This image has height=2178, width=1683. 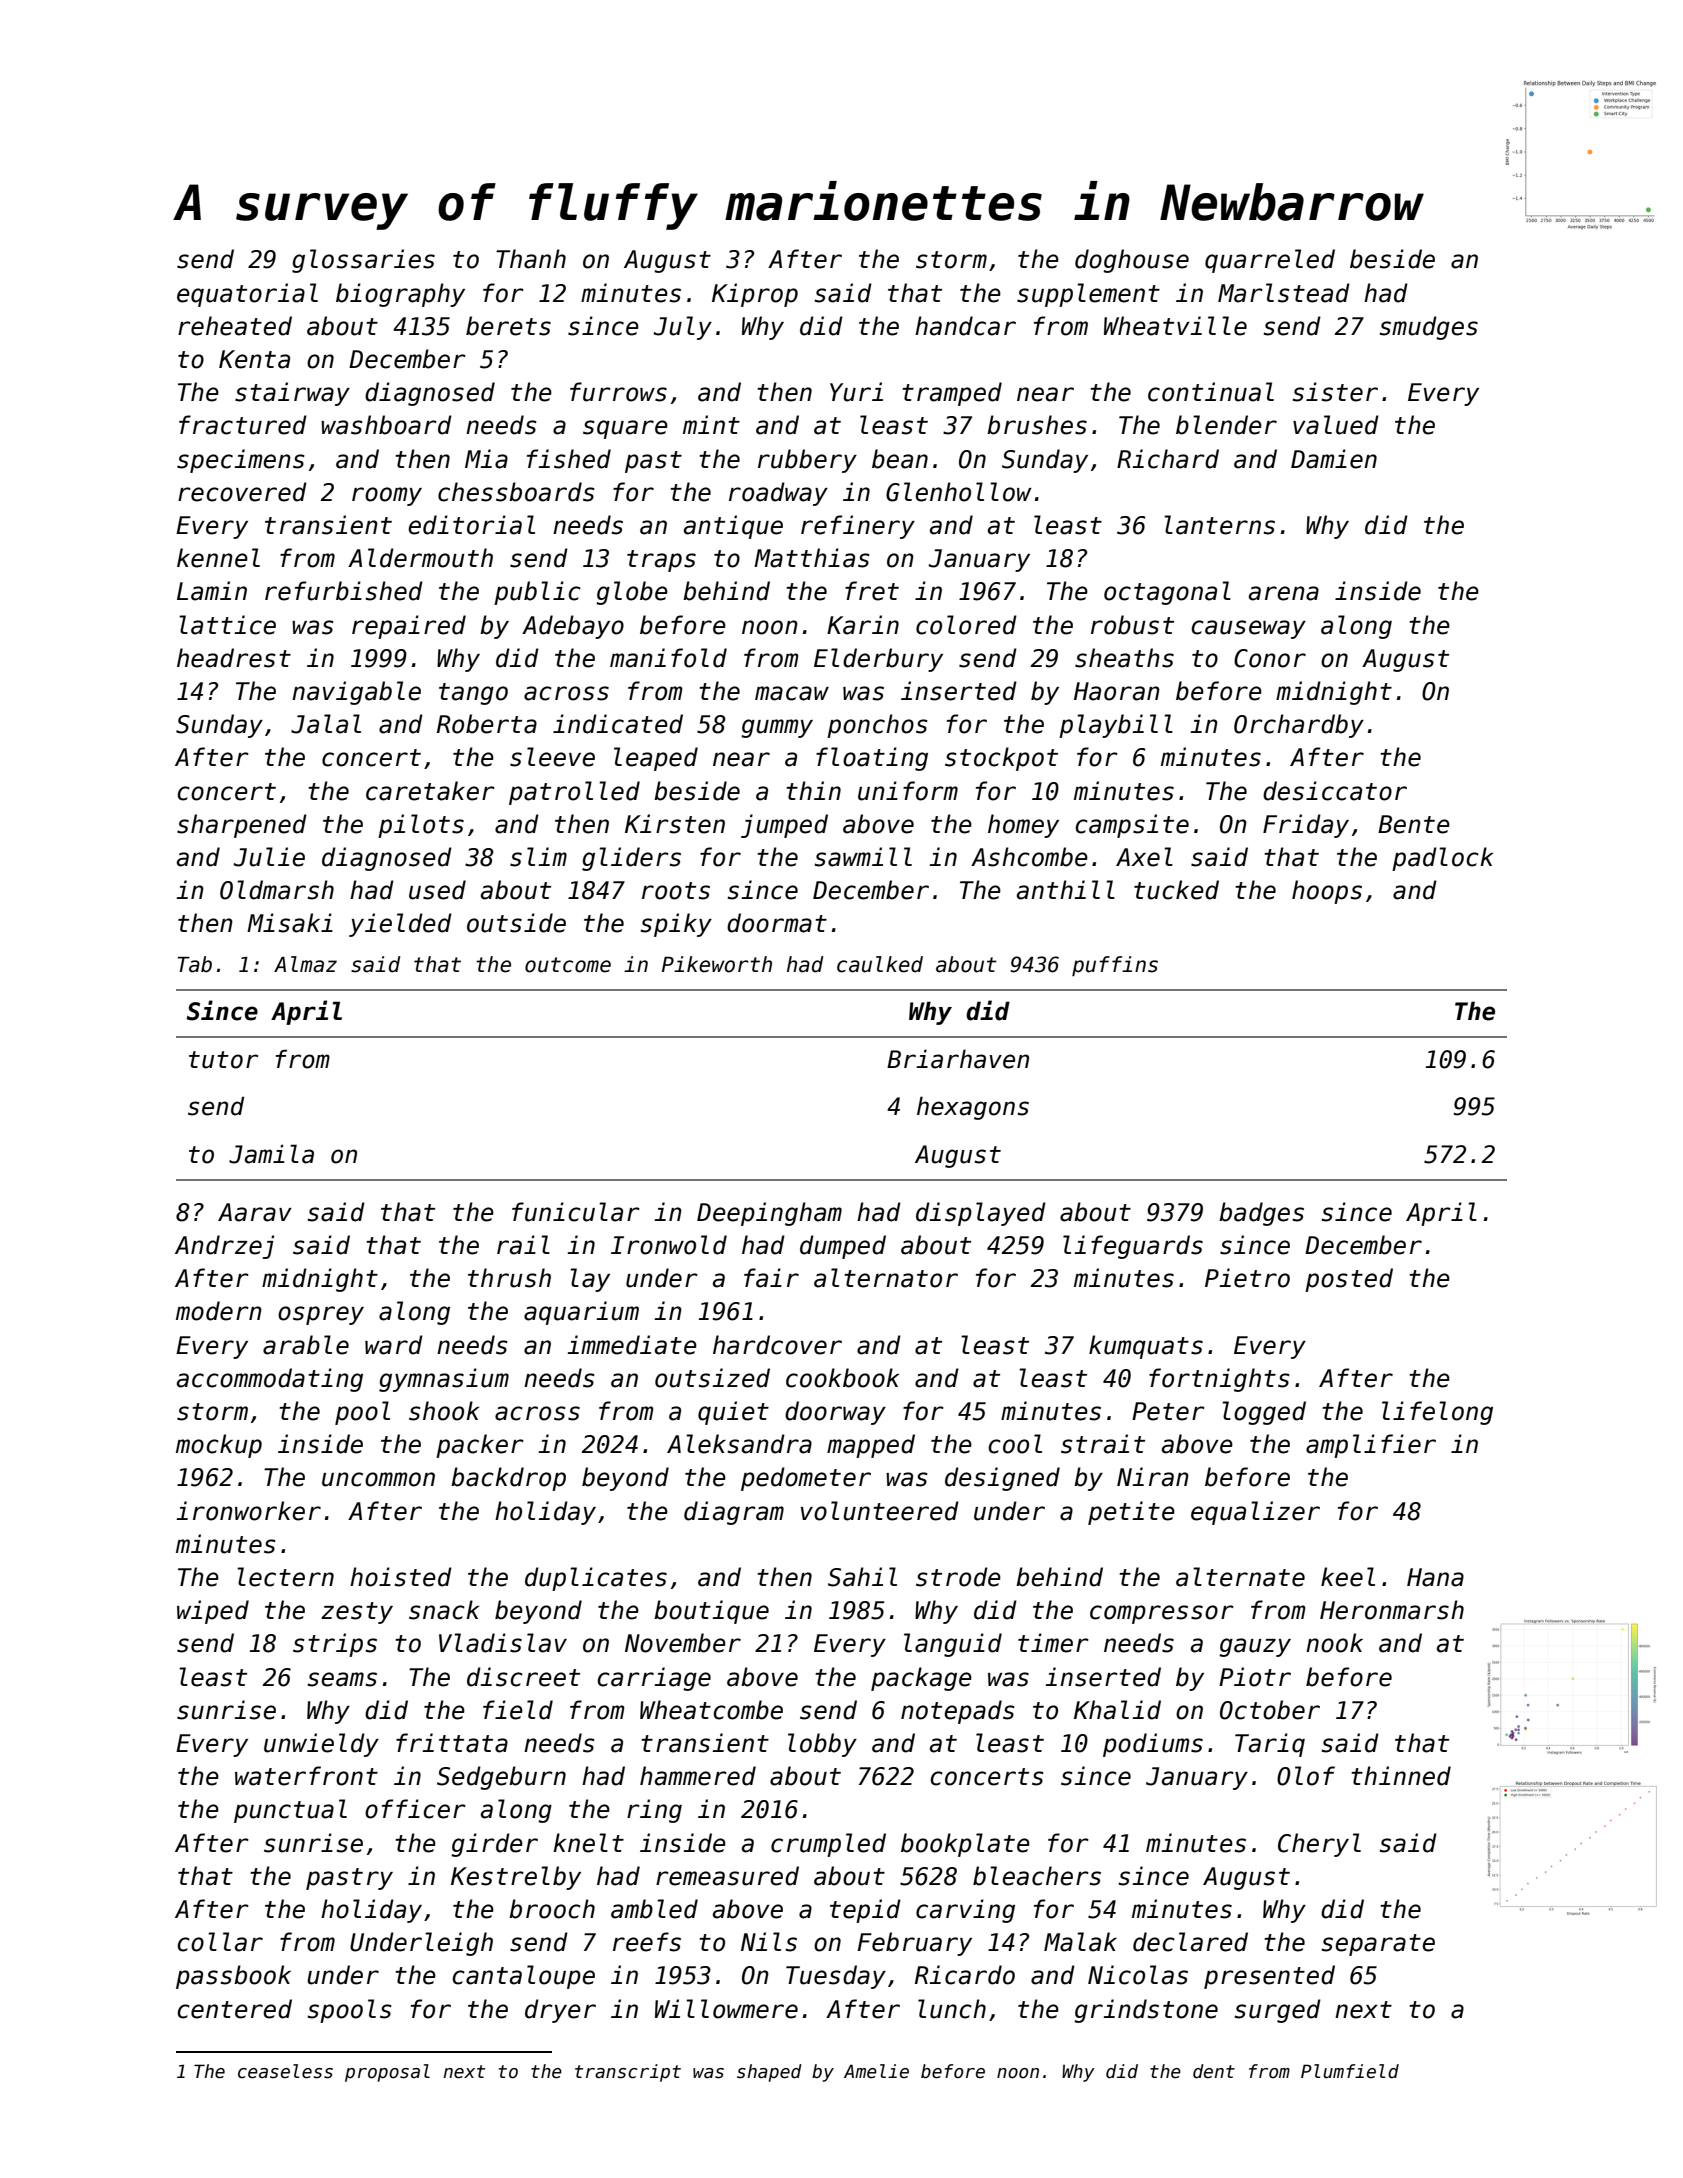 I want to click on snack, so click(x=444, y=1610).
